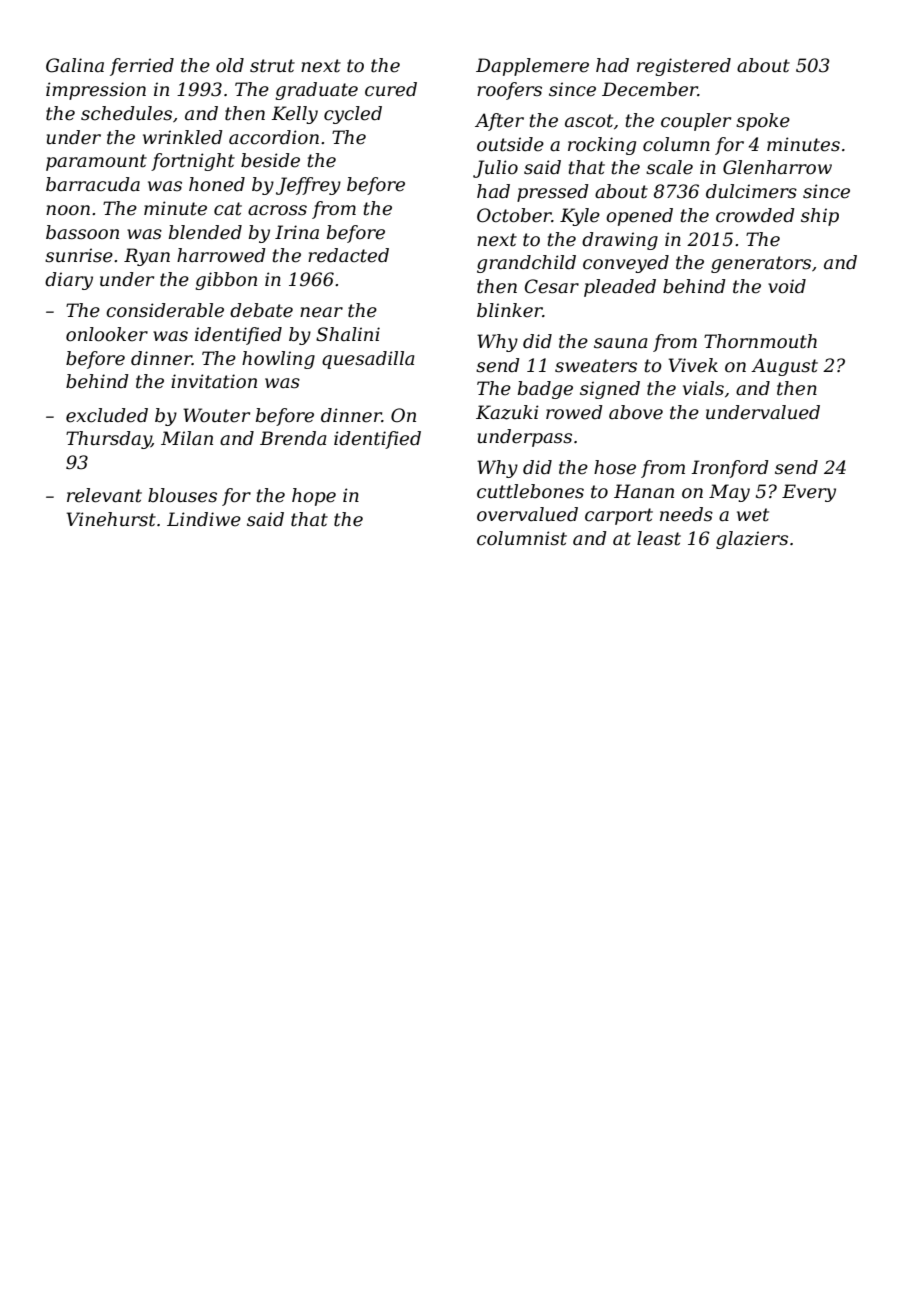 The height and width of the image is (1316, 908). I want to click on howling, so click(278, 360).
